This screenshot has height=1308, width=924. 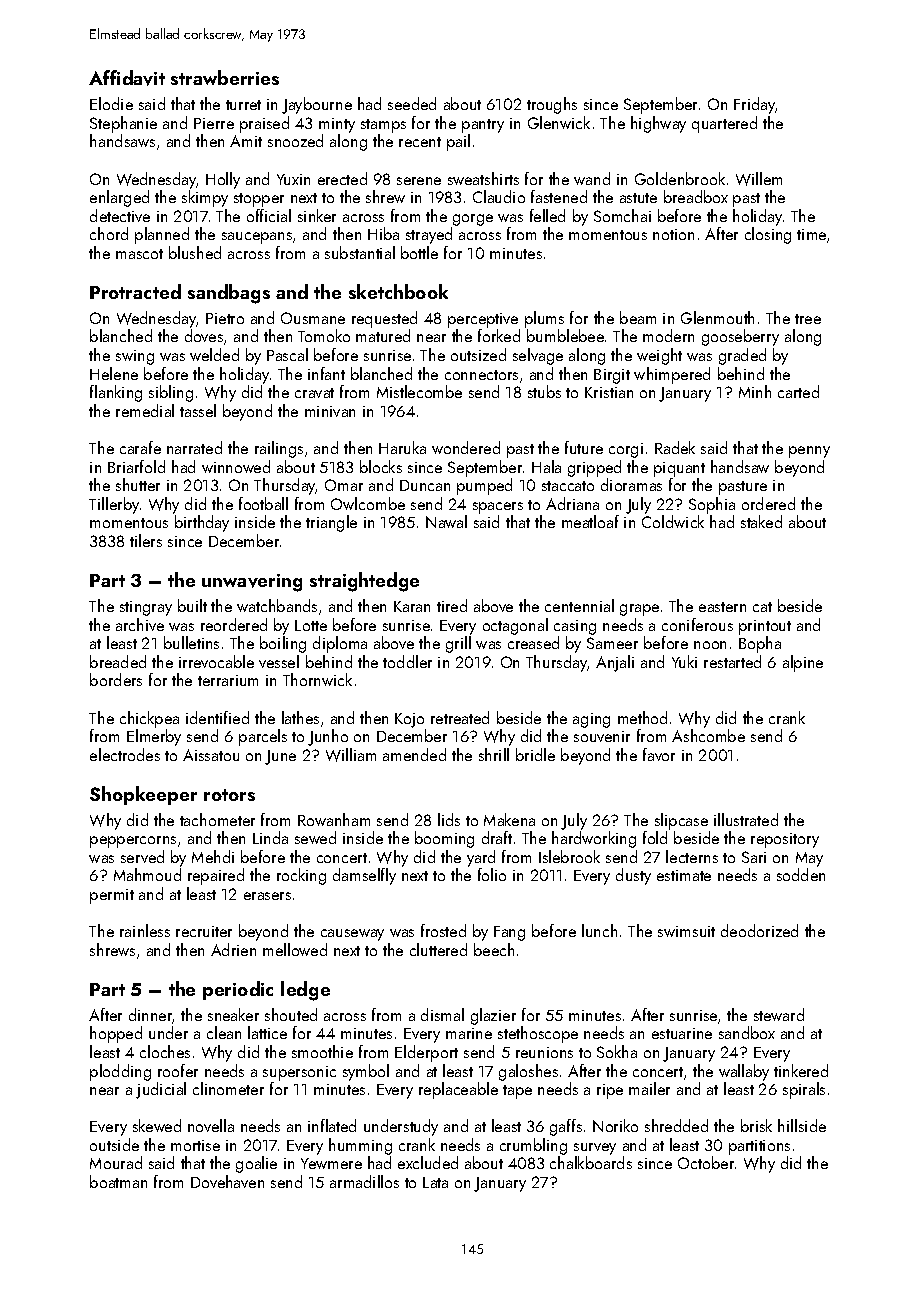 What do you see at coordinates (145, 410) in the screenshot?
I see `remedial` at bounding box center [145, 410].
